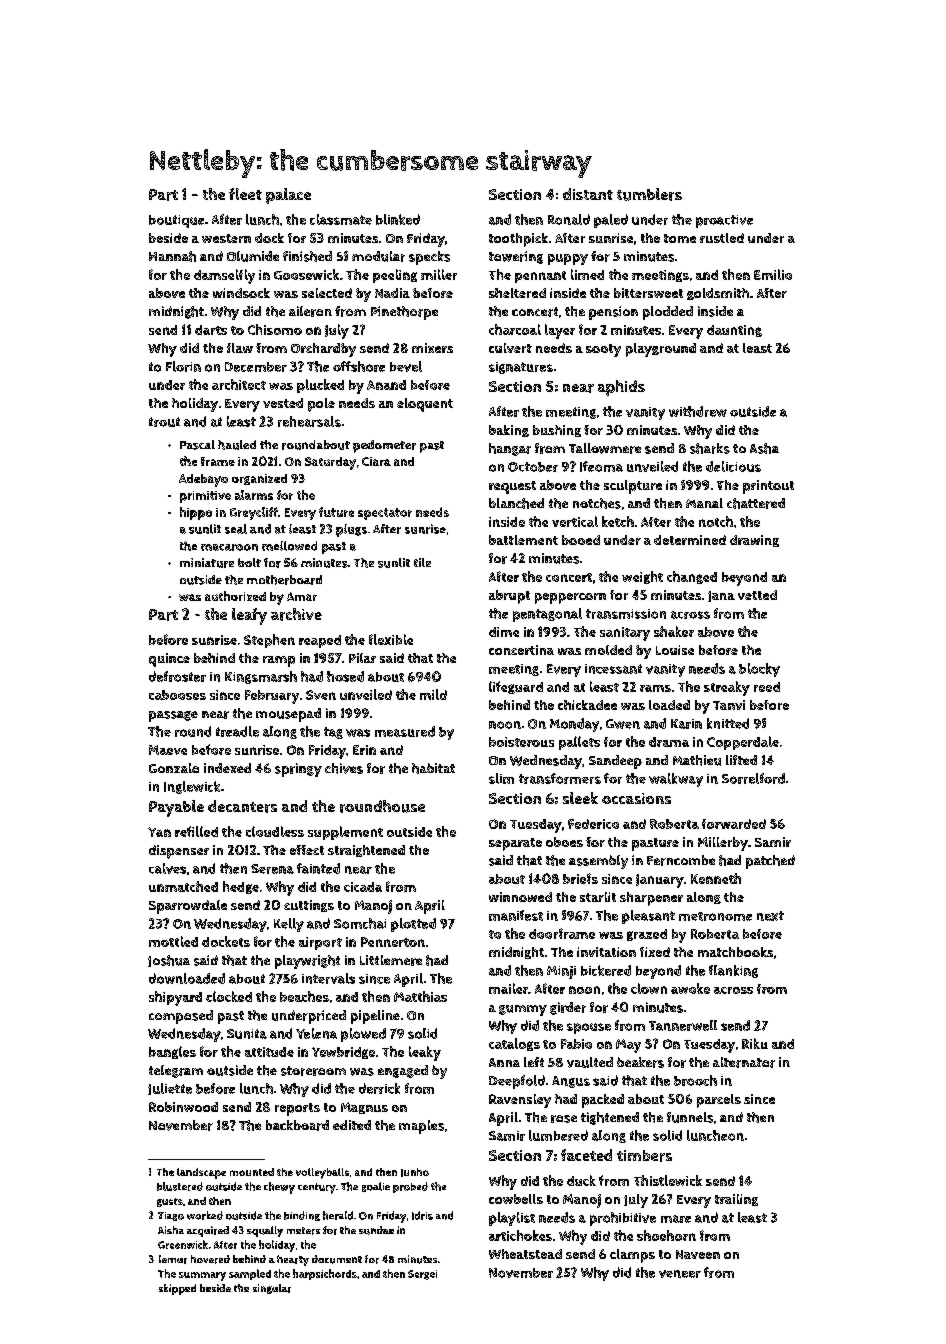  Describe the element at coordinates (176, 808) in the screenshot. I see `Payable` at that location.
